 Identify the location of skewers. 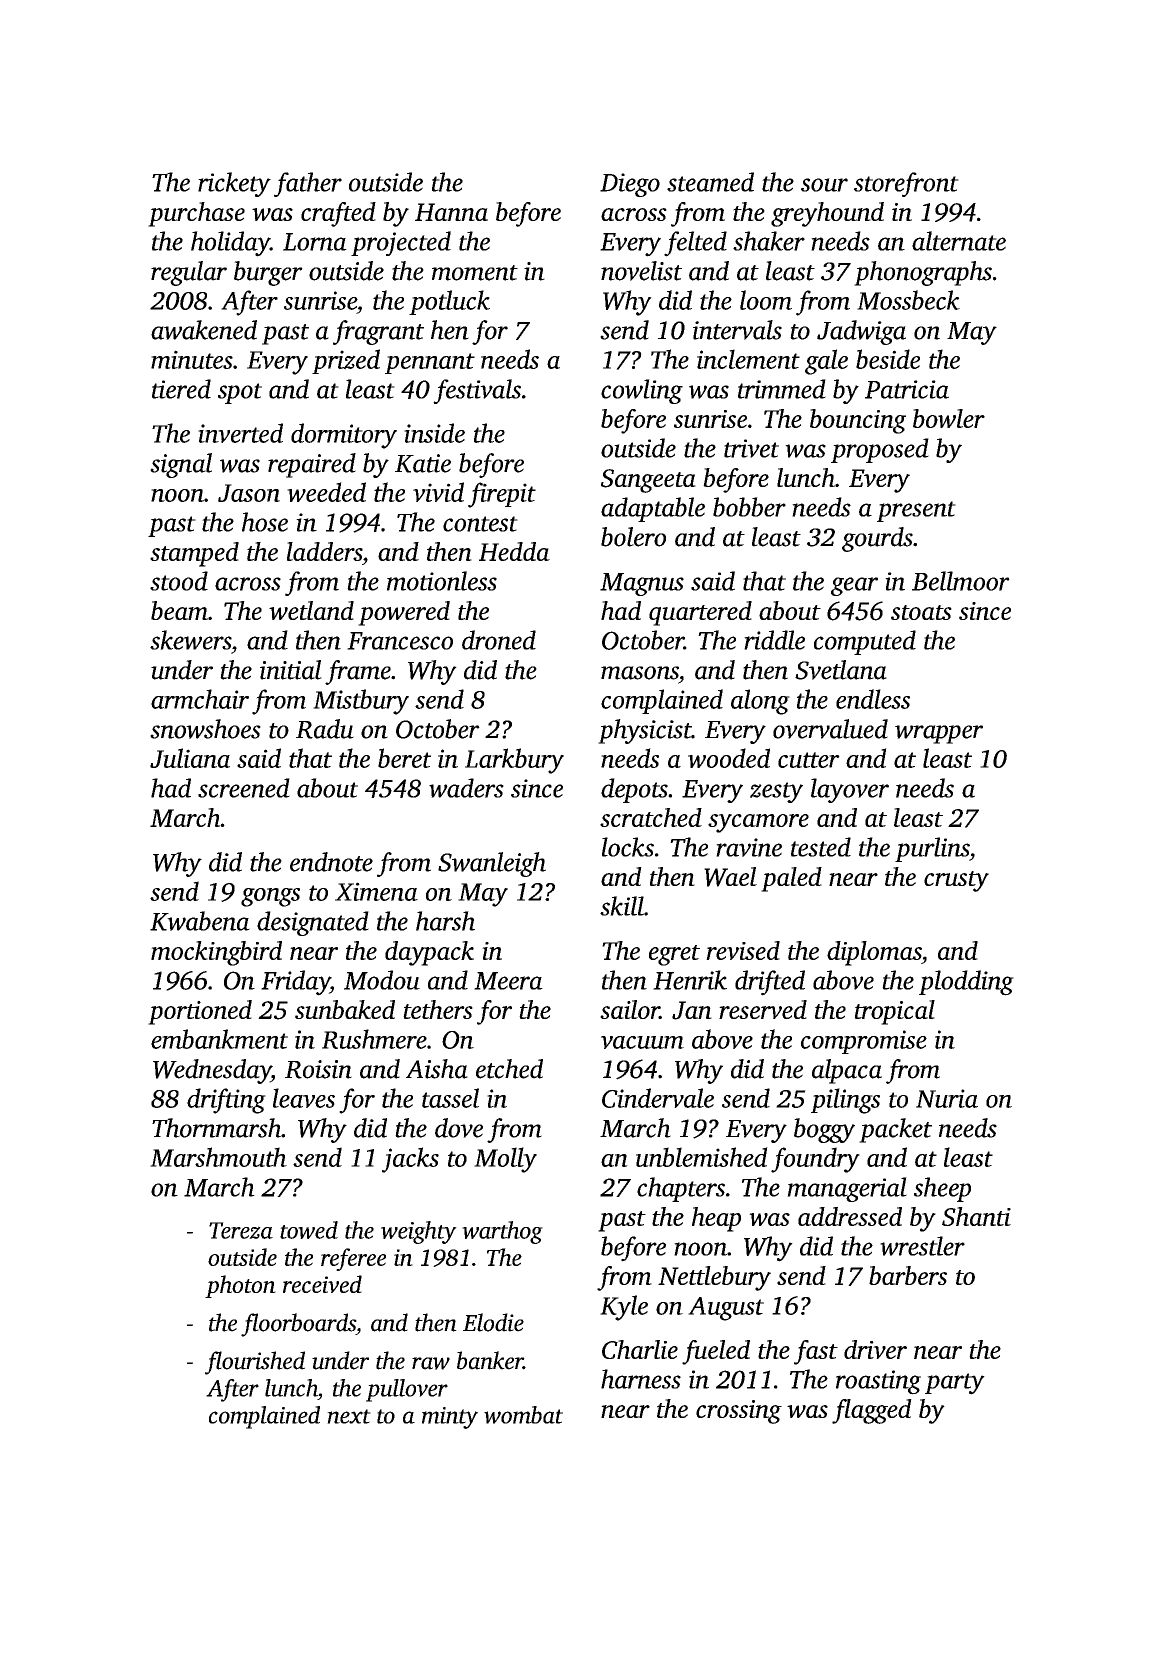
(190, 640).
